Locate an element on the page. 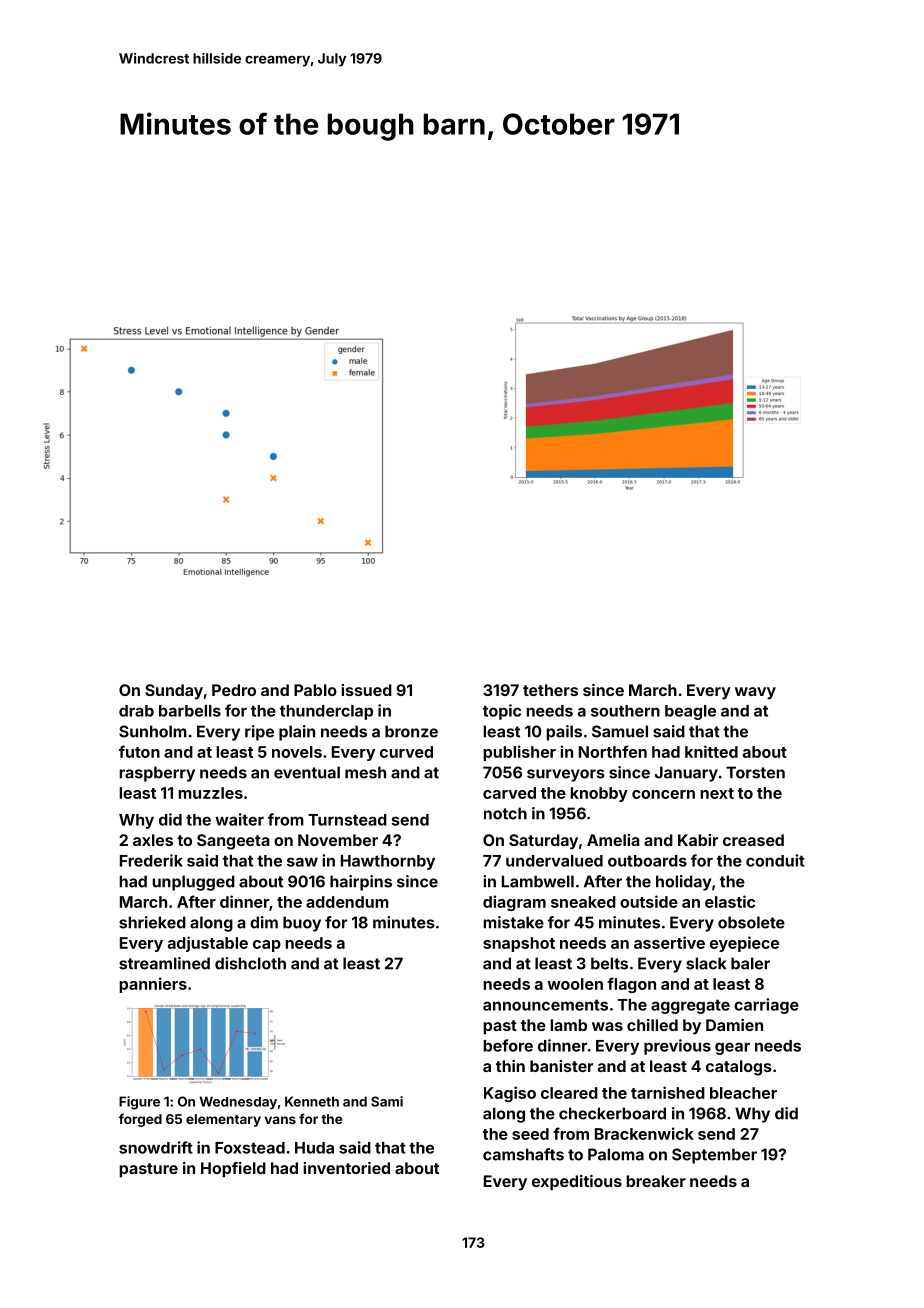  snowdrift is located at coordinates (156, 1147).
